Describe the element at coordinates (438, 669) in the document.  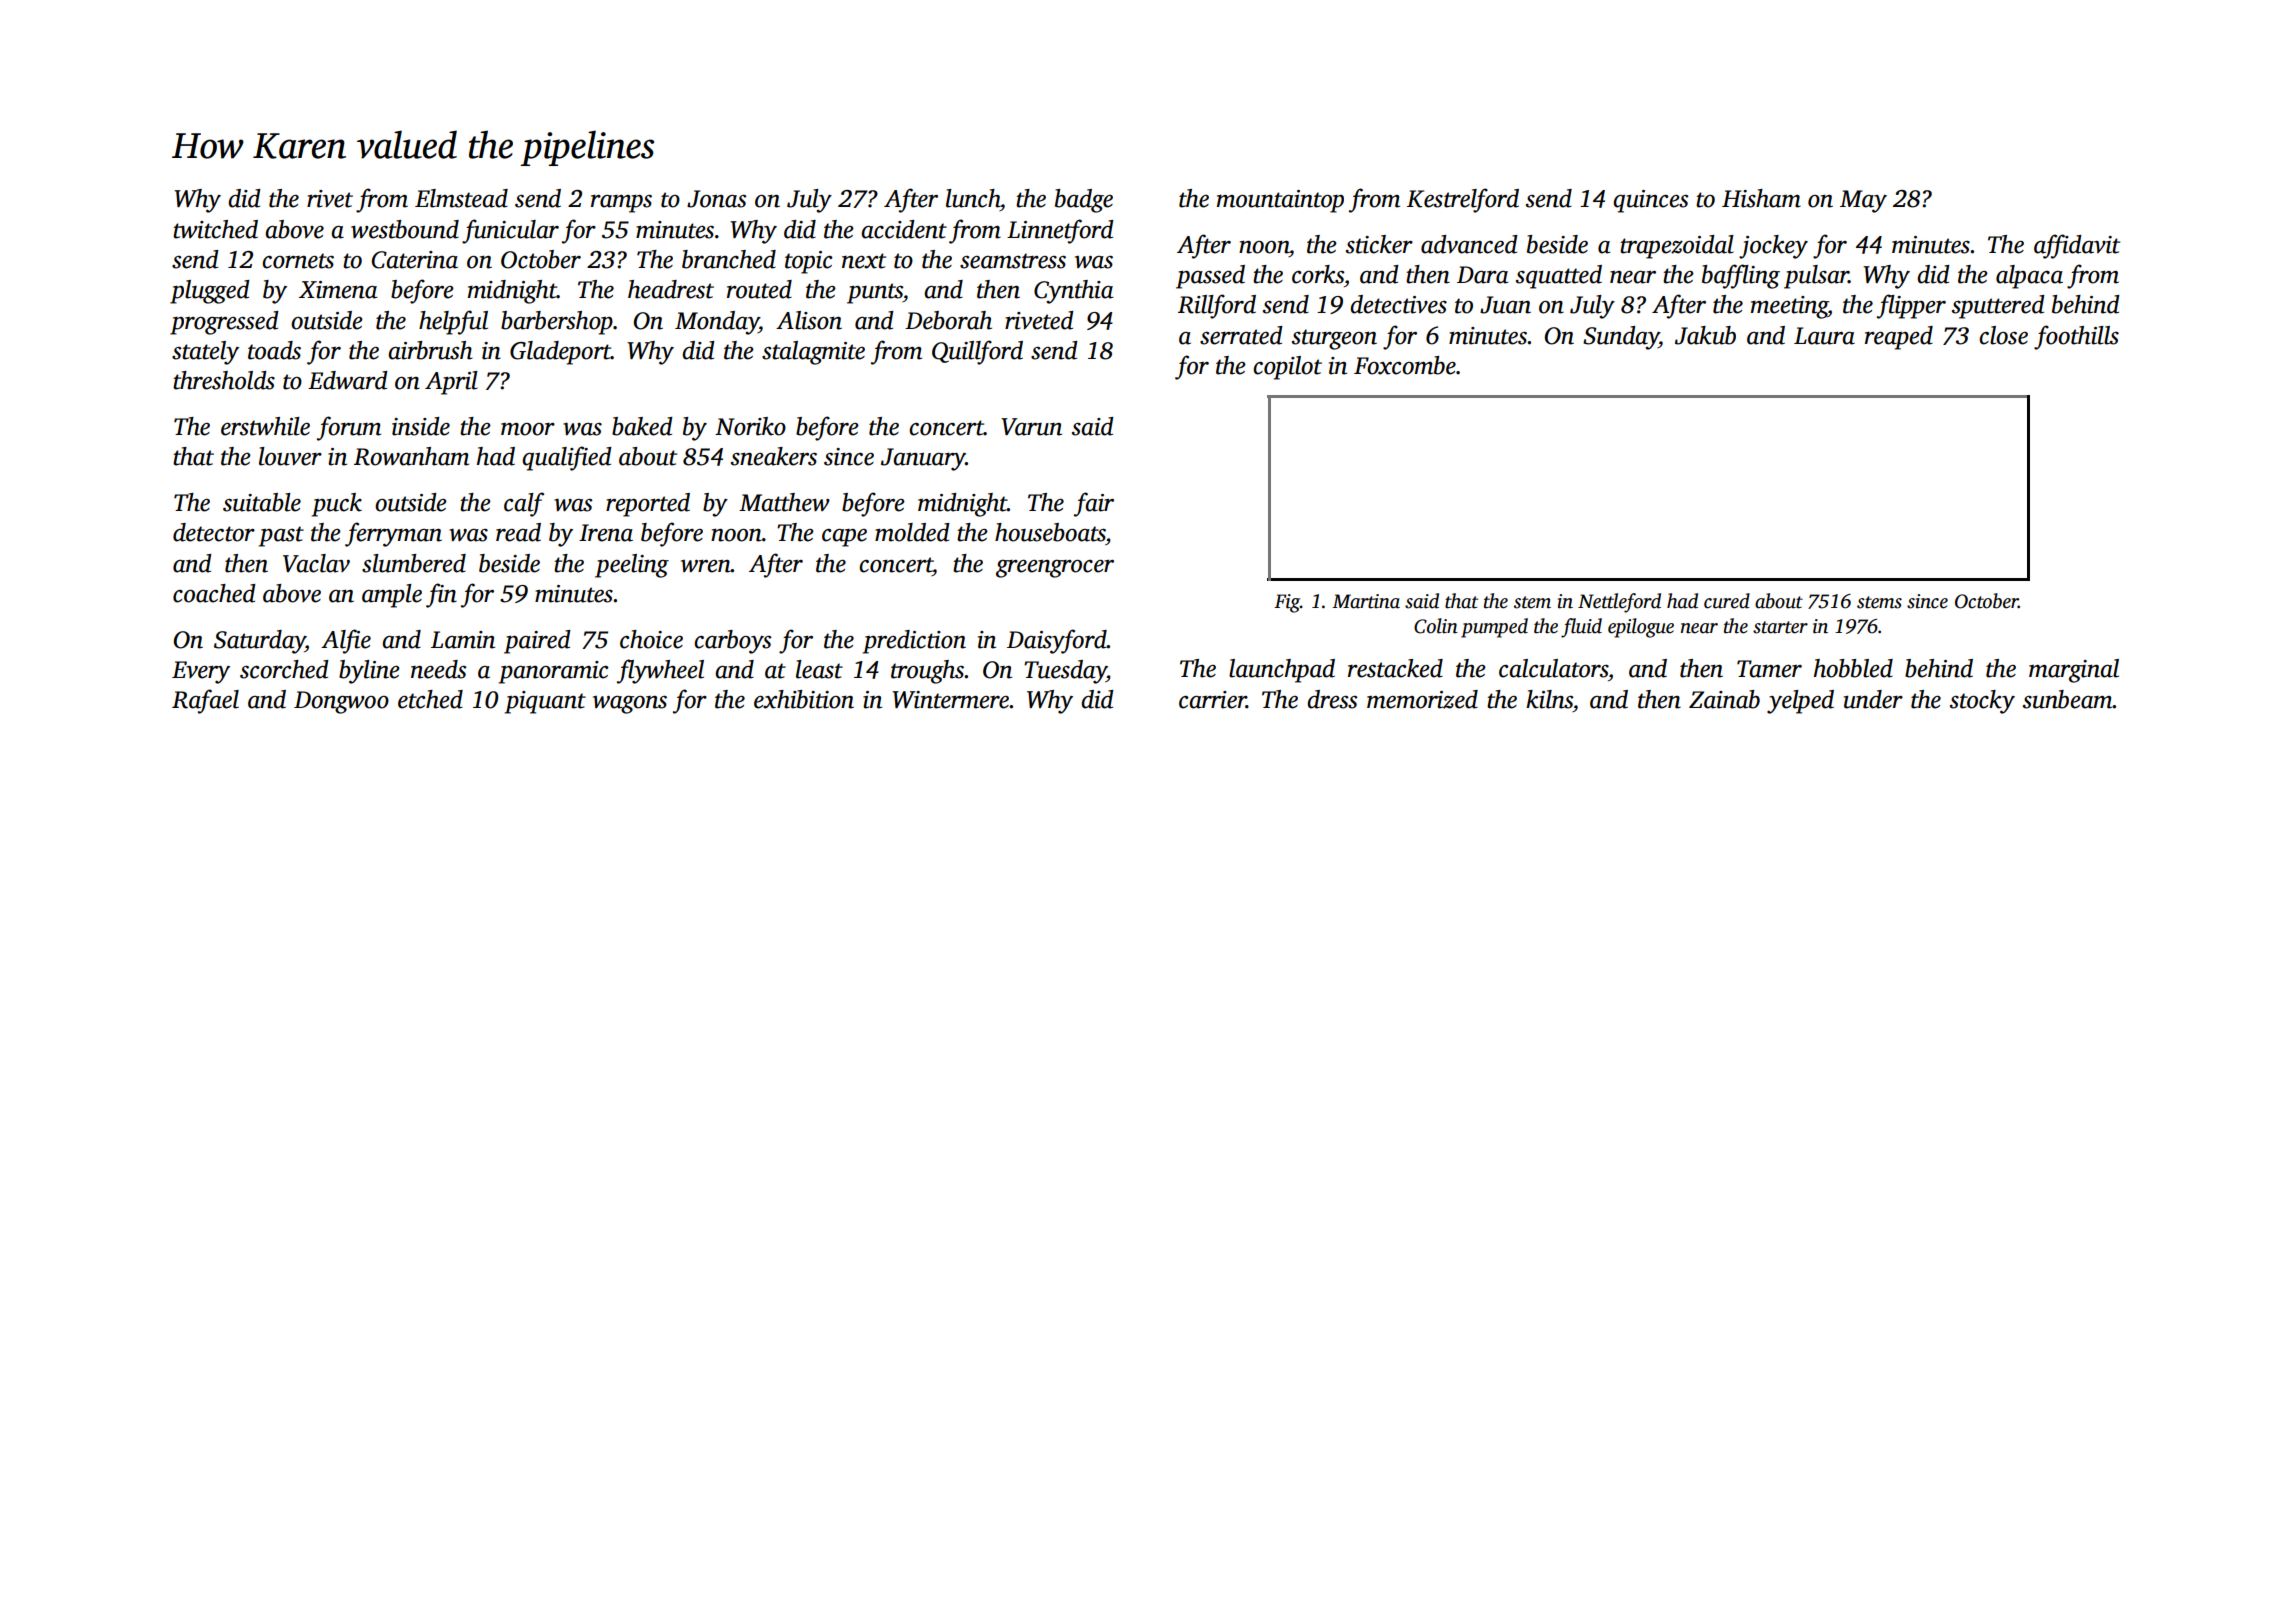
I see `needs` at that location.
